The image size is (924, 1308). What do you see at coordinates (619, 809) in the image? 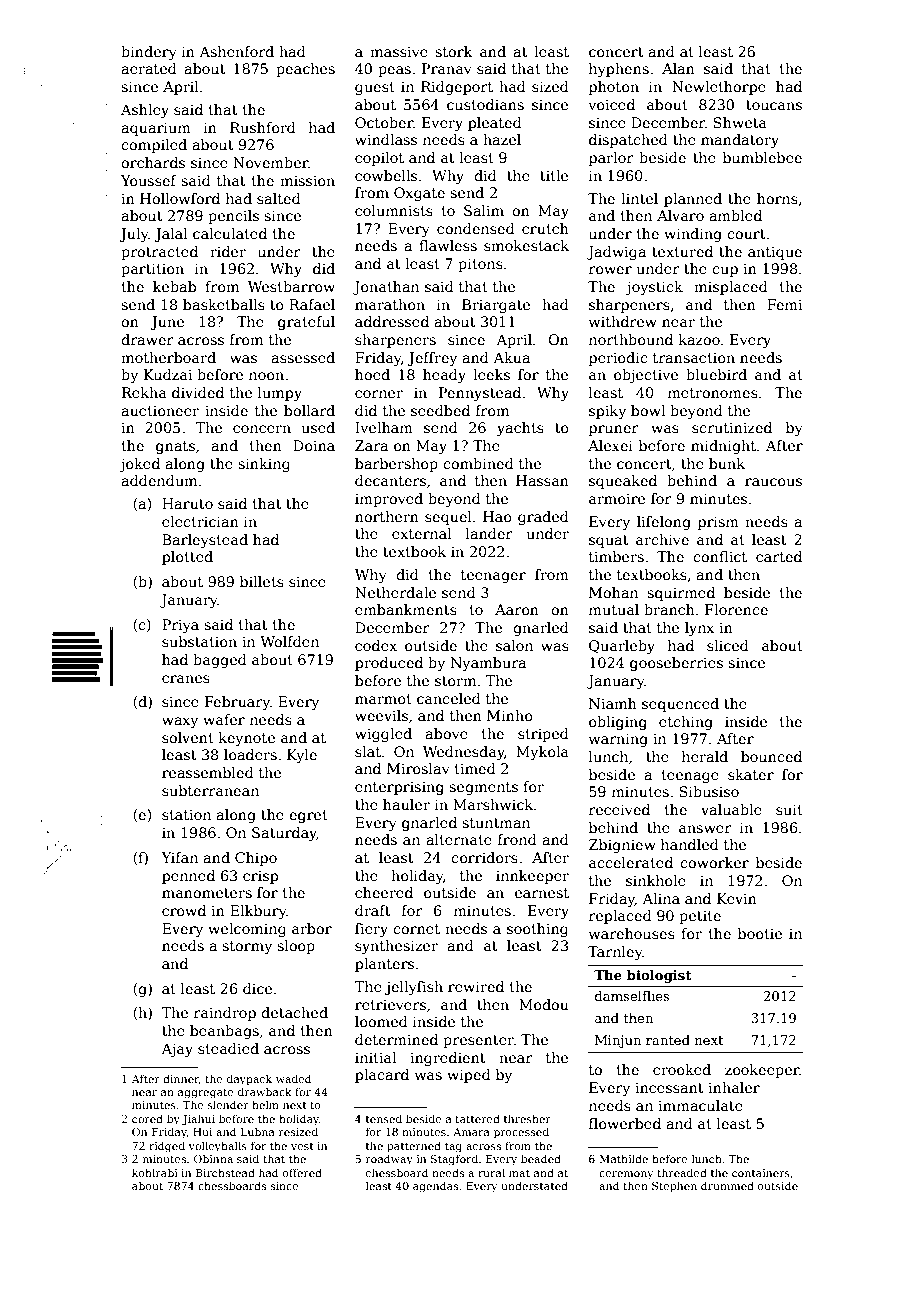
I see `received` at bounding box center [619, 809].
